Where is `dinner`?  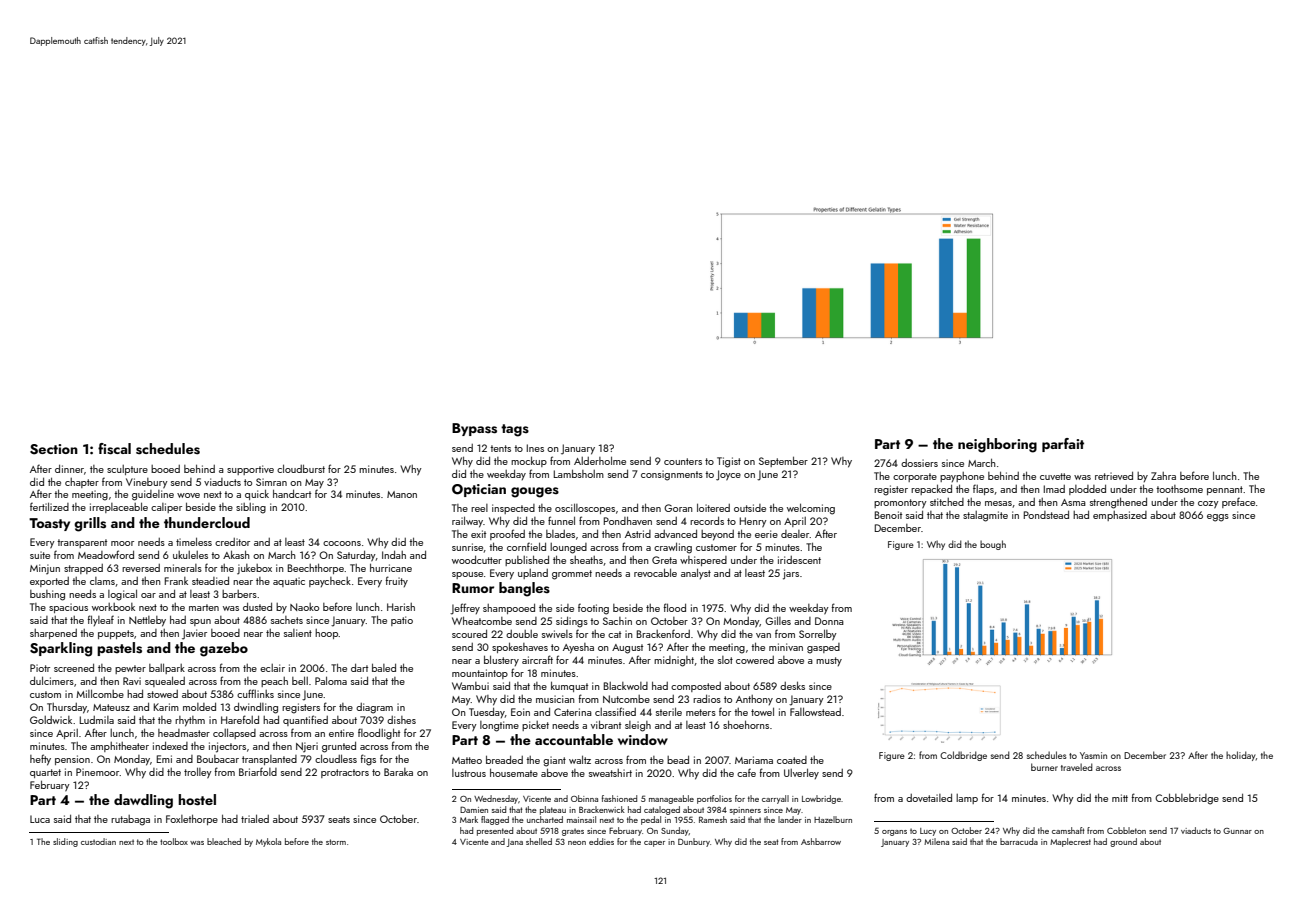
dinner is located at coordinates (69, 469).
